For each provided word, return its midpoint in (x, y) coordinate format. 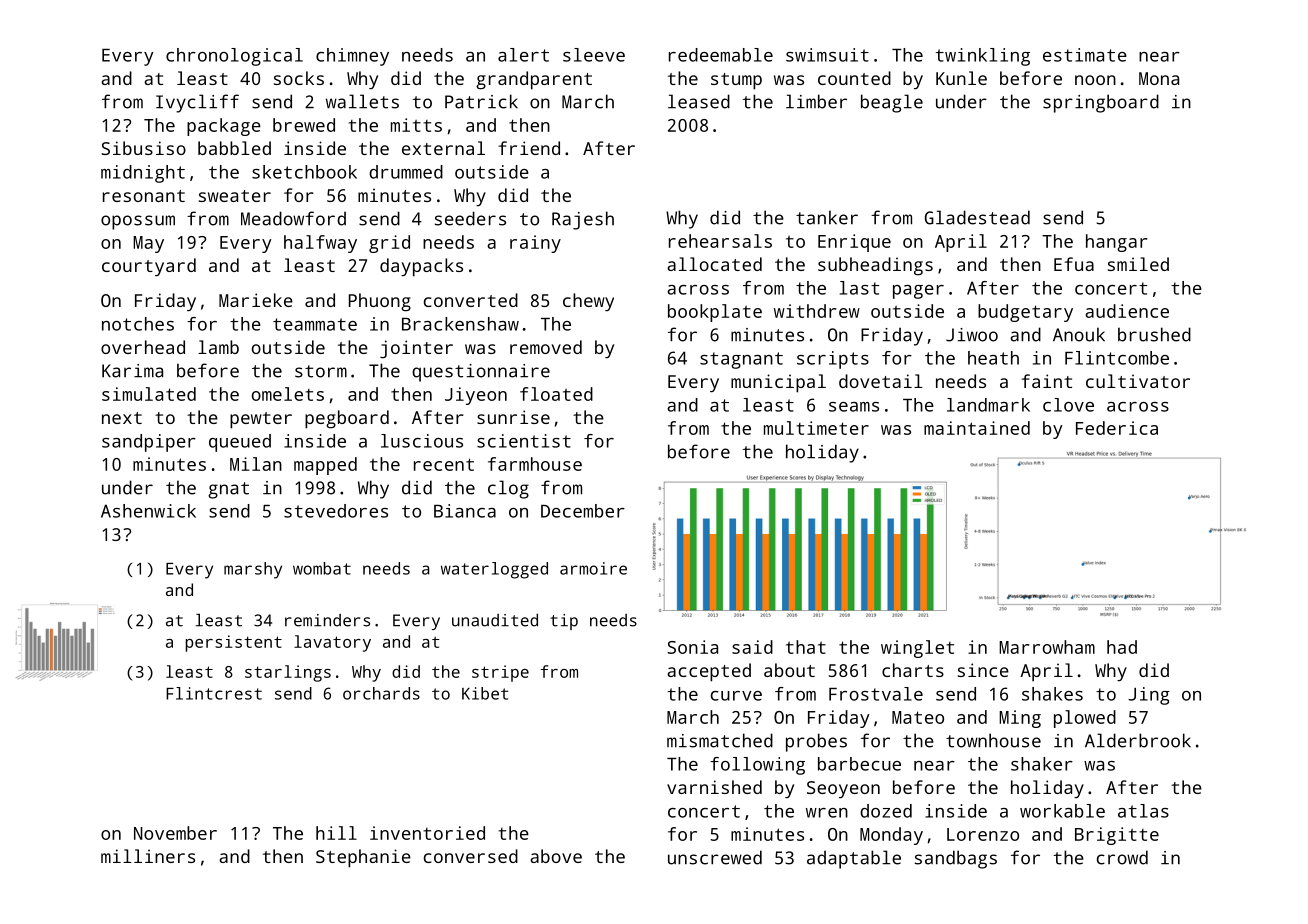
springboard (1101, 103)
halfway (320, 244)
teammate (315, 324)
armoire (593, 568)
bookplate (715, 313)
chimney (352, 57)
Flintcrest (214, 693)
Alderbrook (1138, 740)
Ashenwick (148, 511)
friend (529, 148)
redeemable (721, 55)
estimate (1085, 55)
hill (336, 833)
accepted (709, 672)
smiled (1138, 264)
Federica (1117, 428)
